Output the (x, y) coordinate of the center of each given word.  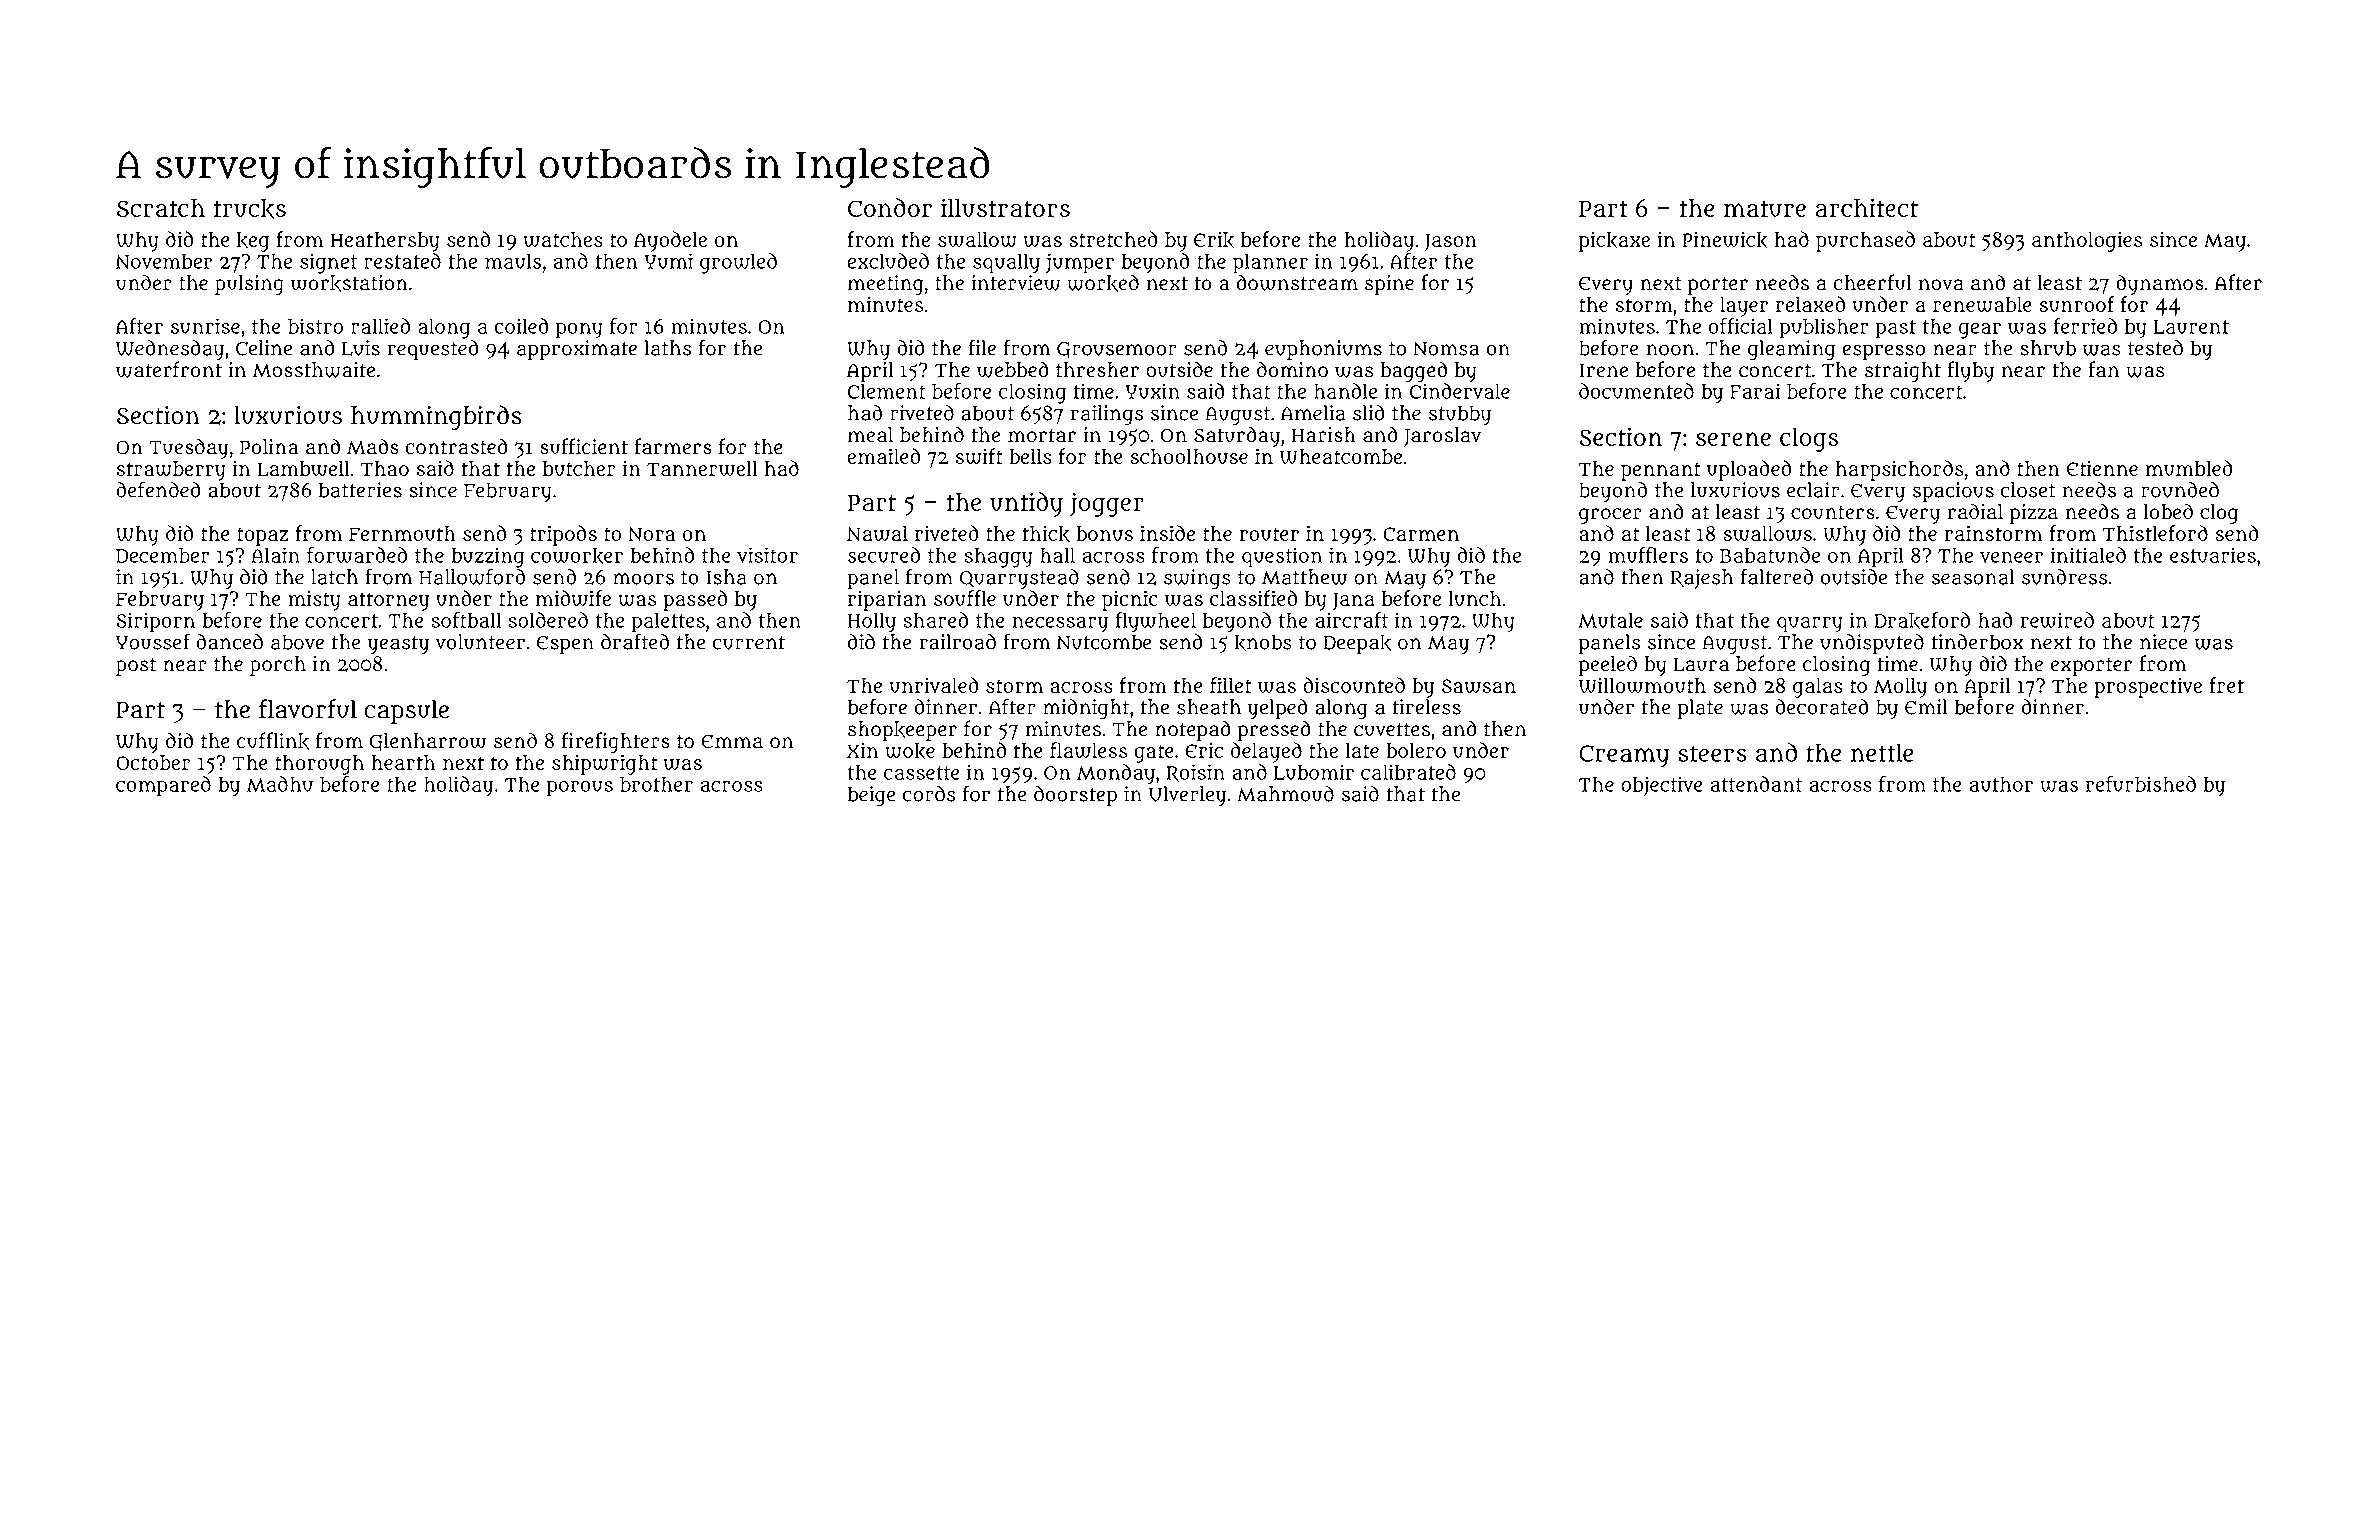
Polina (269, 447)
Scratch (161, 208)
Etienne (2102, 468)
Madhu (280, 784)
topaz (263, 536)
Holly (872, 622)
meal (870, 435)
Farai (1755, 391)
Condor (890, 207)
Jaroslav (1442, 437)
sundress (2064, 577)
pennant (1661, 471)
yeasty (398, 645)
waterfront (169, 369)
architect (1866, 207)
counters (1833, 513)
